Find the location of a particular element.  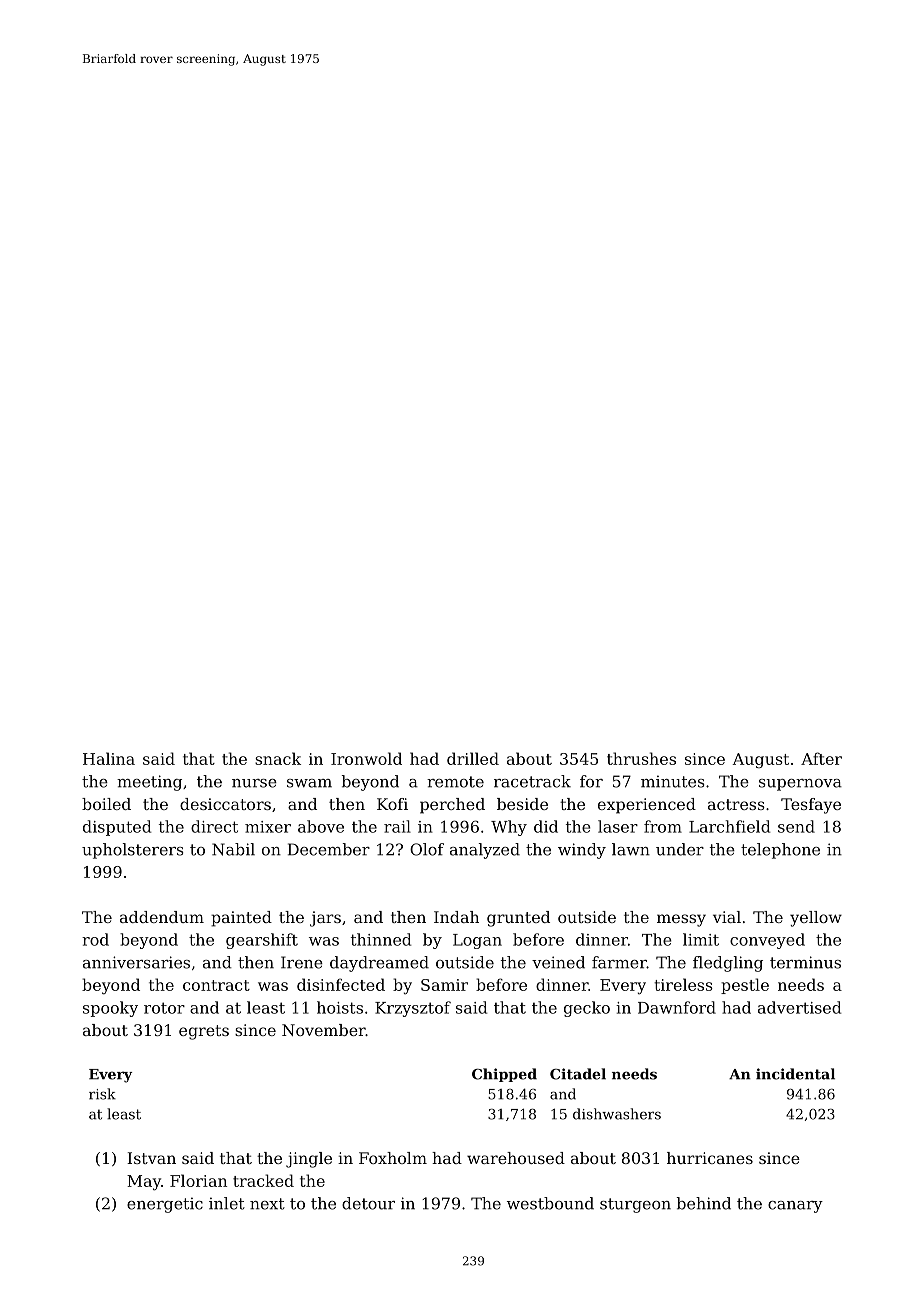

experienced is located at coordinates (647, 806).
